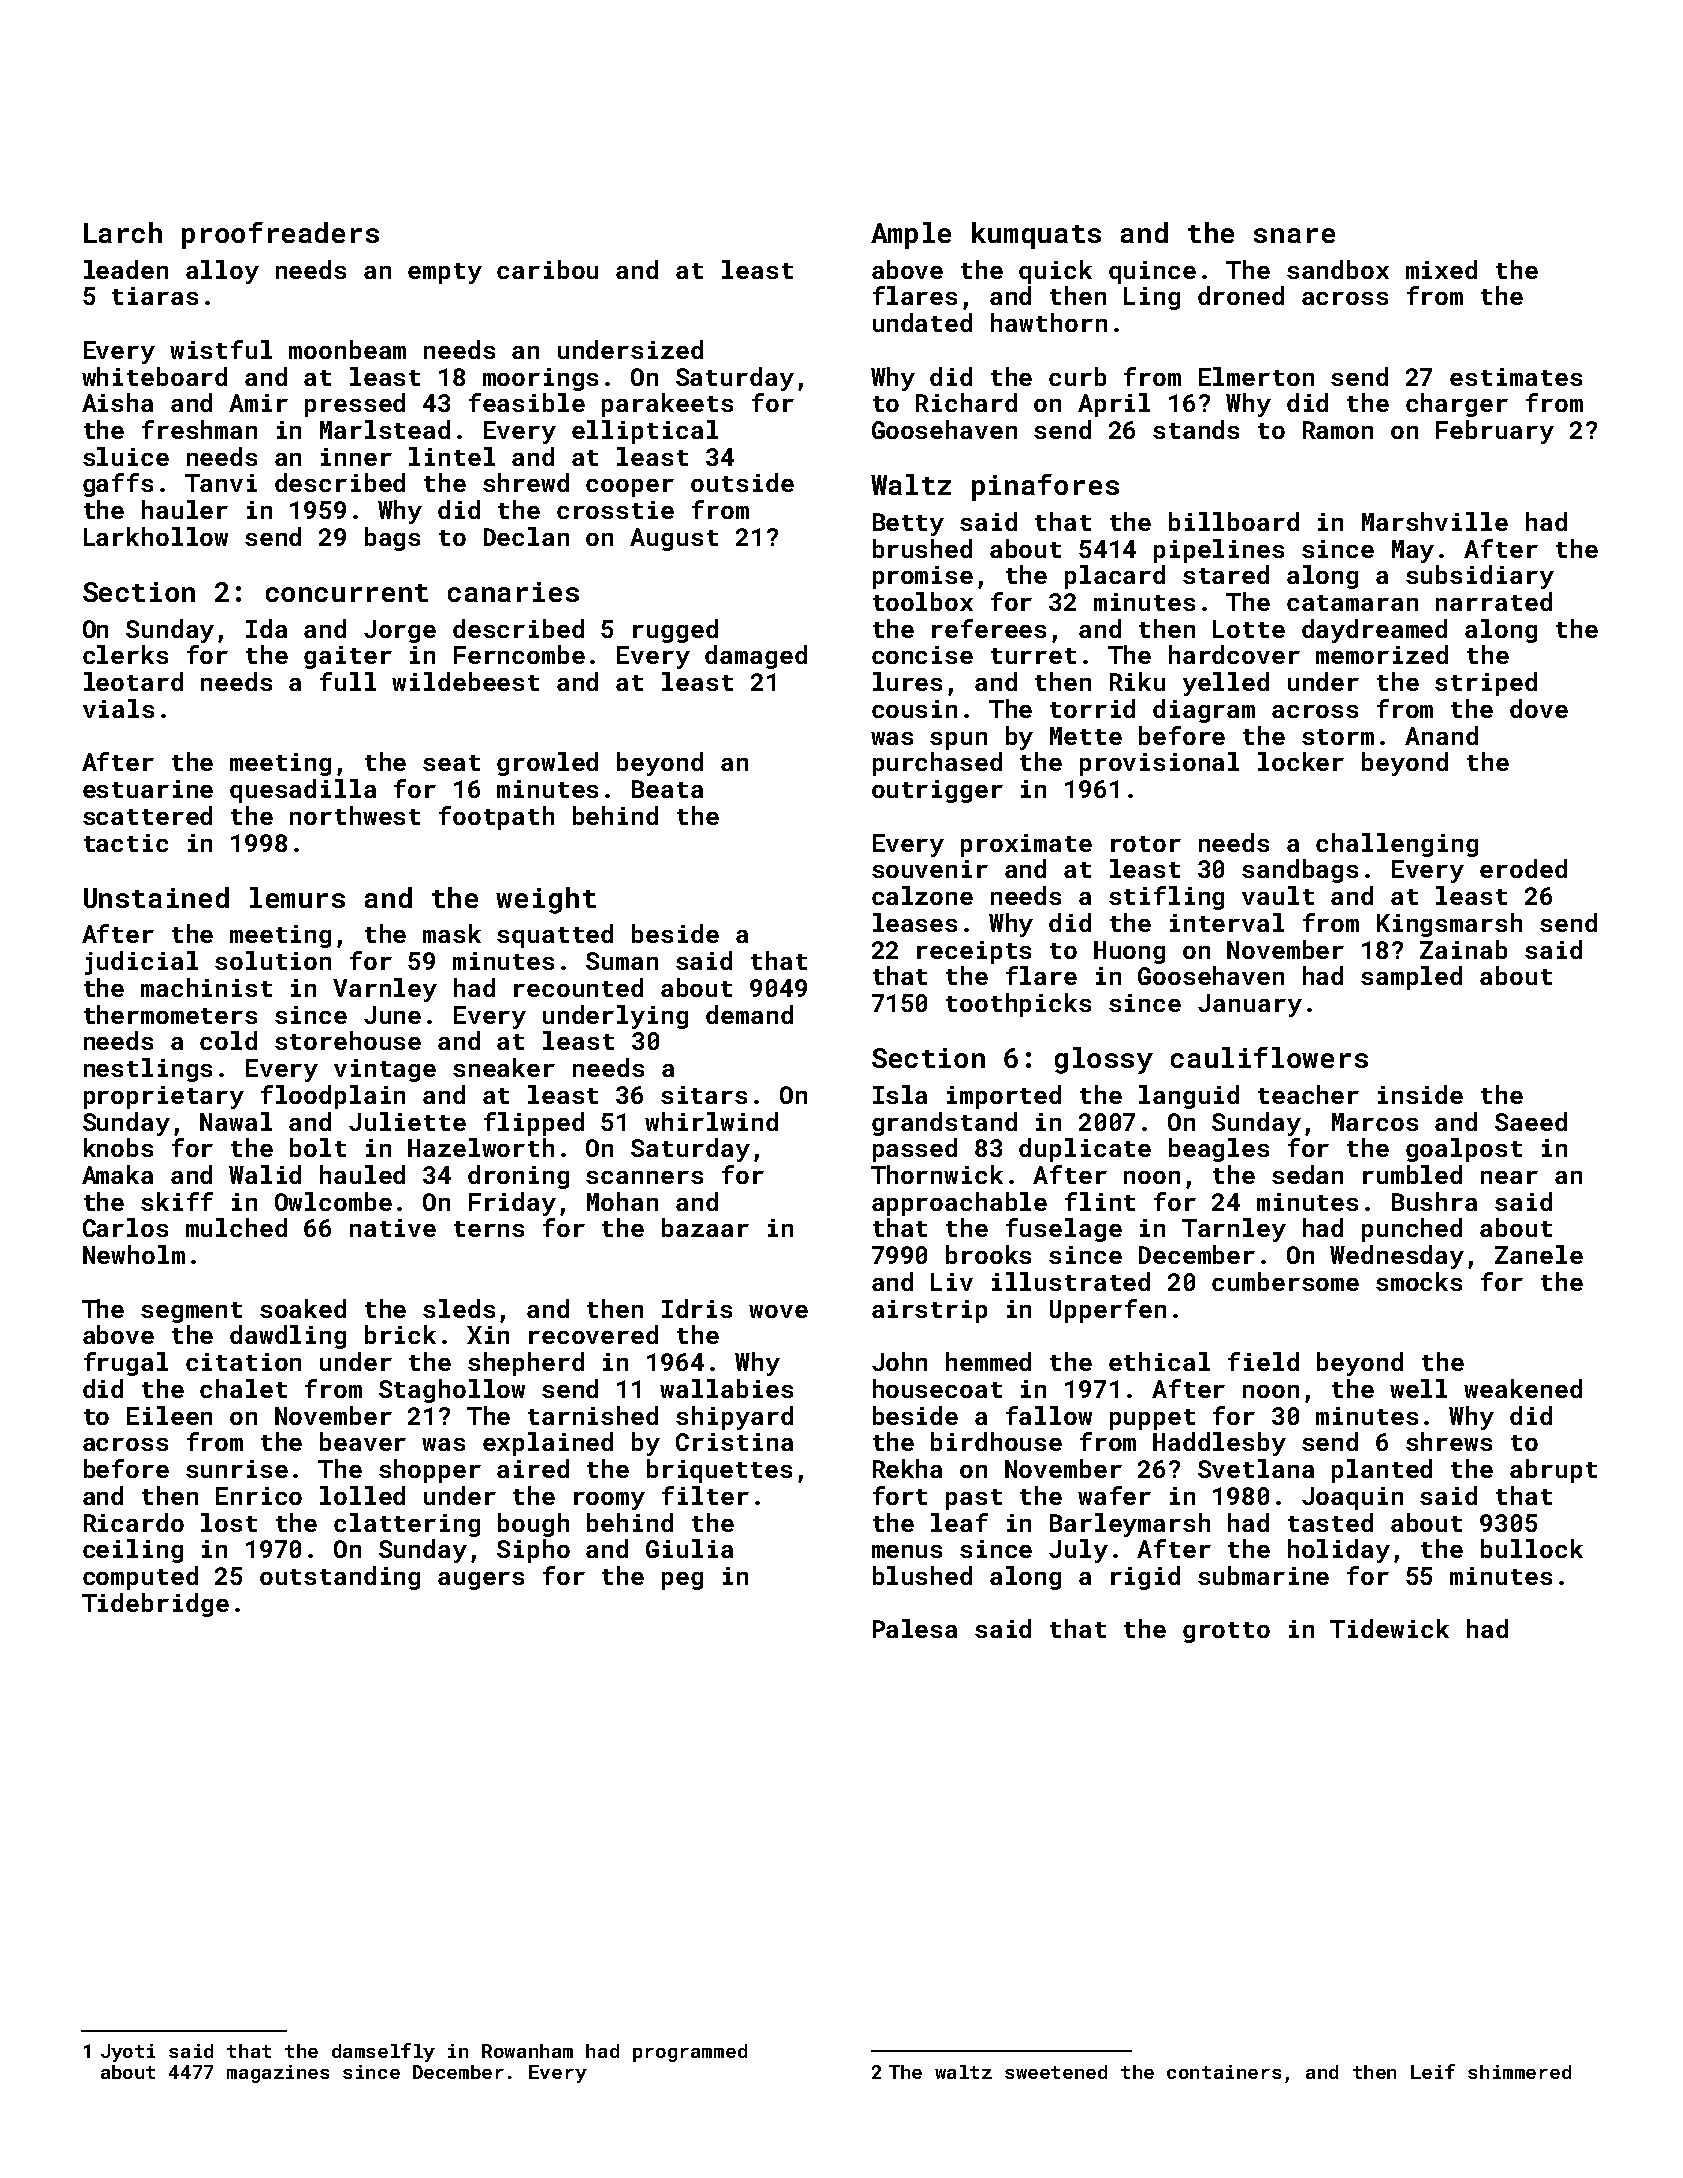 The height and width of the page is (2178, 1683). I want to click on thermometers, so click(170, 1014).
